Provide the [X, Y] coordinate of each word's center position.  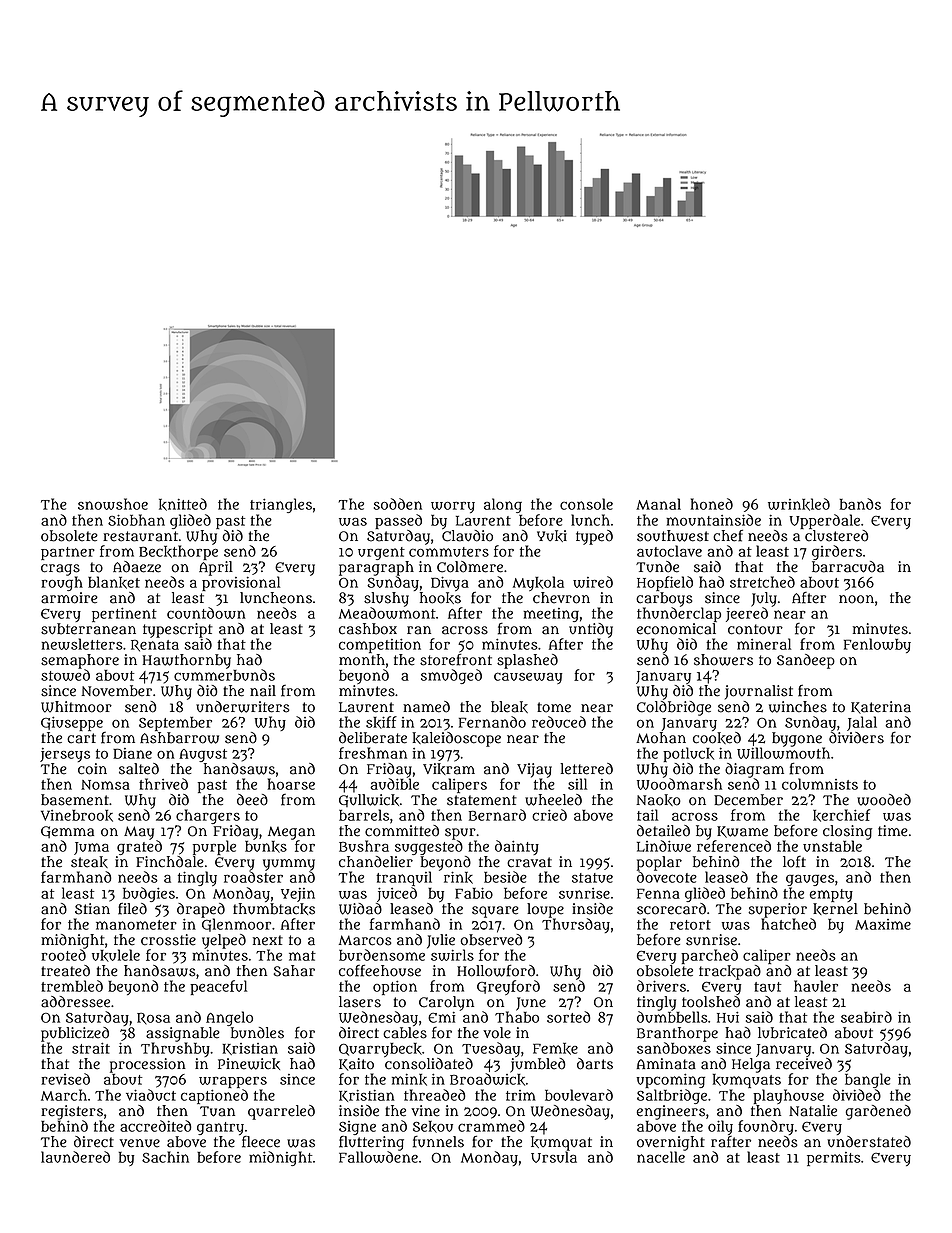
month [362, 660]
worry [453, 507]
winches [798, 707]
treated [65, 971]
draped [201, 910]
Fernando [492, 722]
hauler [816, 986]
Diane [132, 753]
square [495, 912]
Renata [155, 646]
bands [860, 504]
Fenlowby [877, 645]
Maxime [883, 924]
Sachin [165, 1157]
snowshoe [113, 504]
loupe [545, 910]
